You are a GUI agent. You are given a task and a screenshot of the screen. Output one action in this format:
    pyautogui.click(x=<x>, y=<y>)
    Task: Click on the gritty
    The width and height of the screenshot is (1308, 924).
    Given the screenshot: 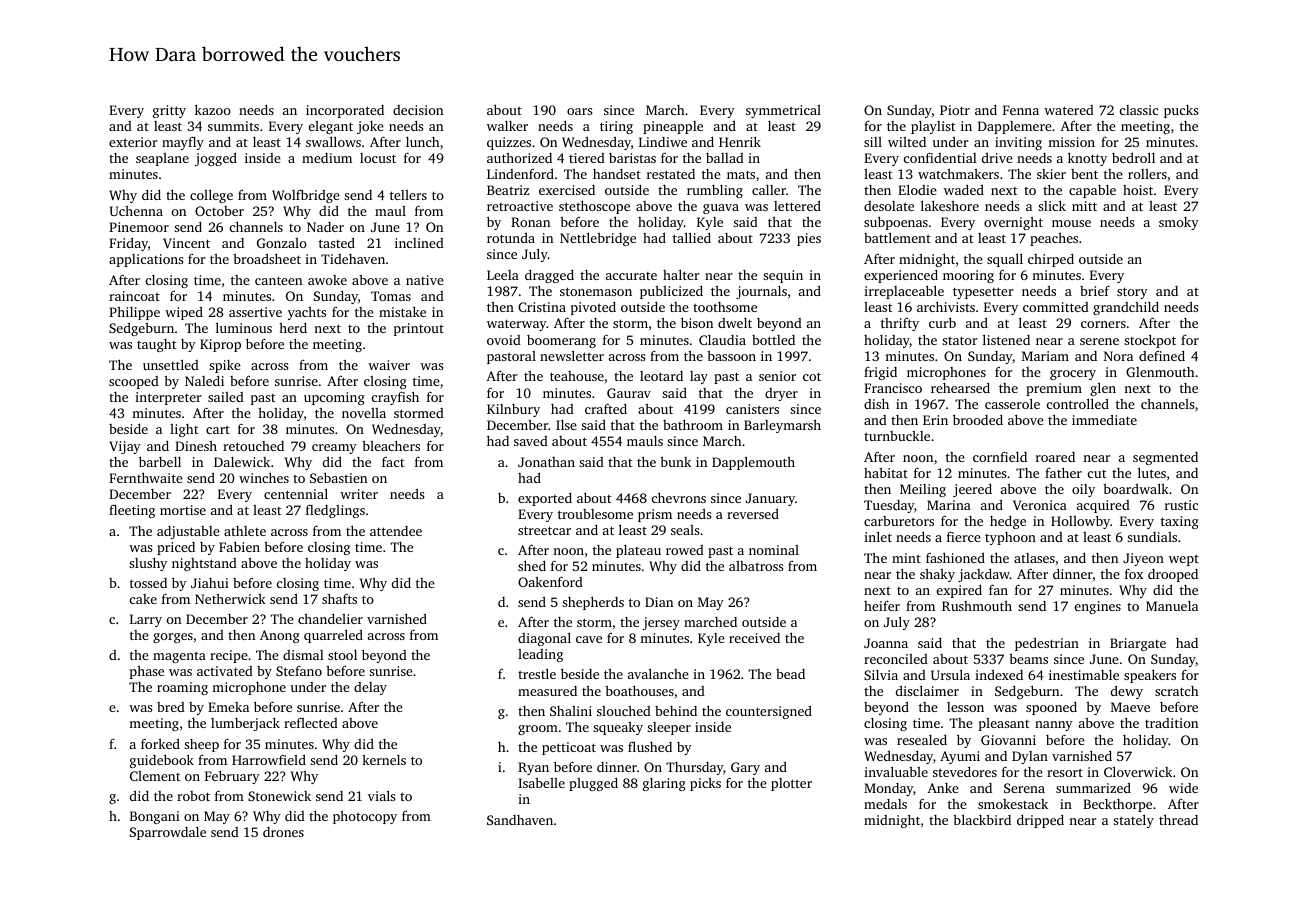 What is the action you would take?
    pyautogui.click(x=169, y=111)
